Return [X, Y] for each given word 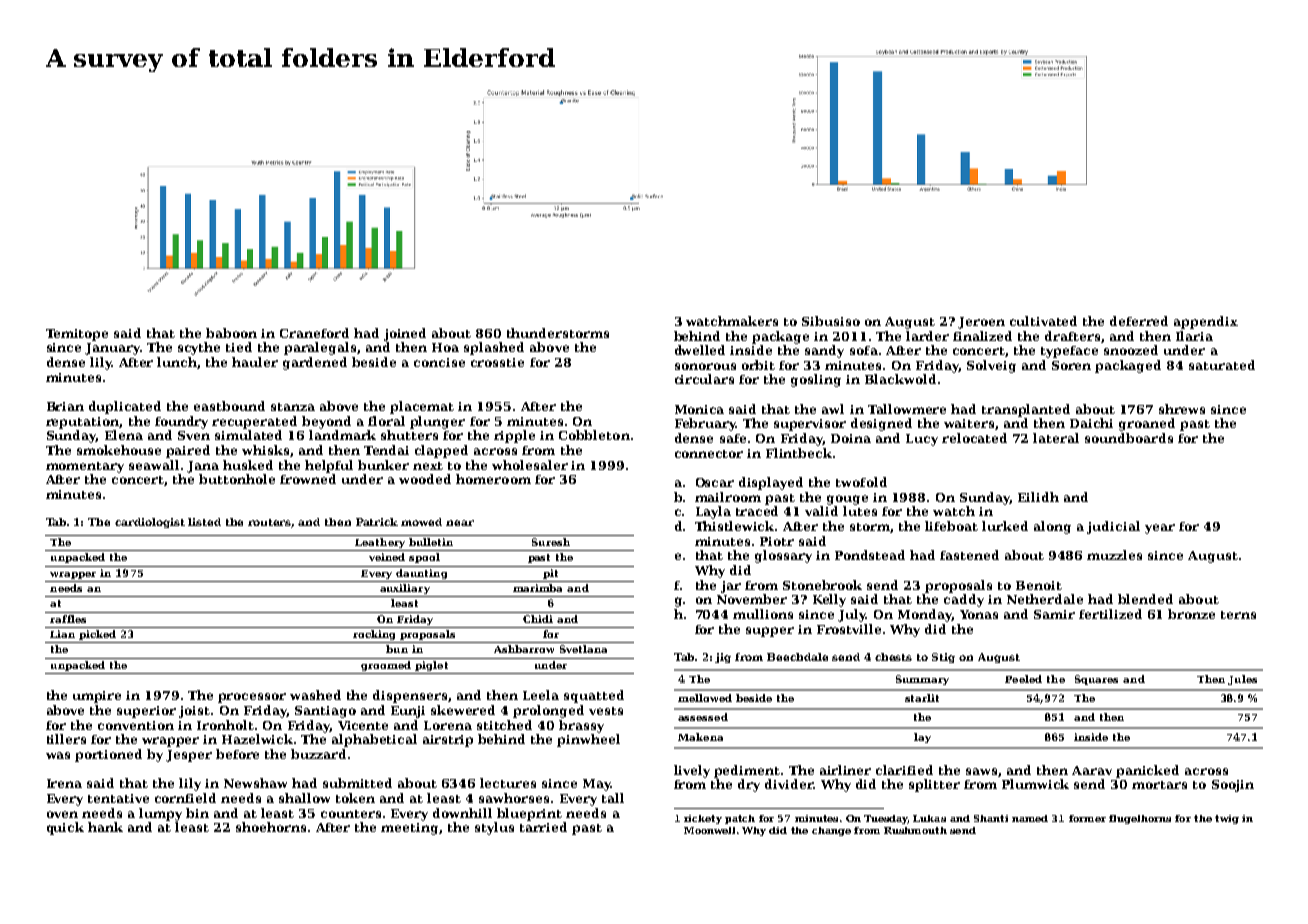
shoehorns [271, 827]
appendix [1206, 322]
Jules [1242, 680]
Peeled [1023, 679]
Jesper [189, 756]
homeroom [493, 479]
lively [692, 771]
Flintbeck [799, 453]
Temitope [77, 335]
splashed [494, 348]
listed [204, 522]
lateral [1056, 438]
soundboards [1129, 438]
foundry [181, 422]
